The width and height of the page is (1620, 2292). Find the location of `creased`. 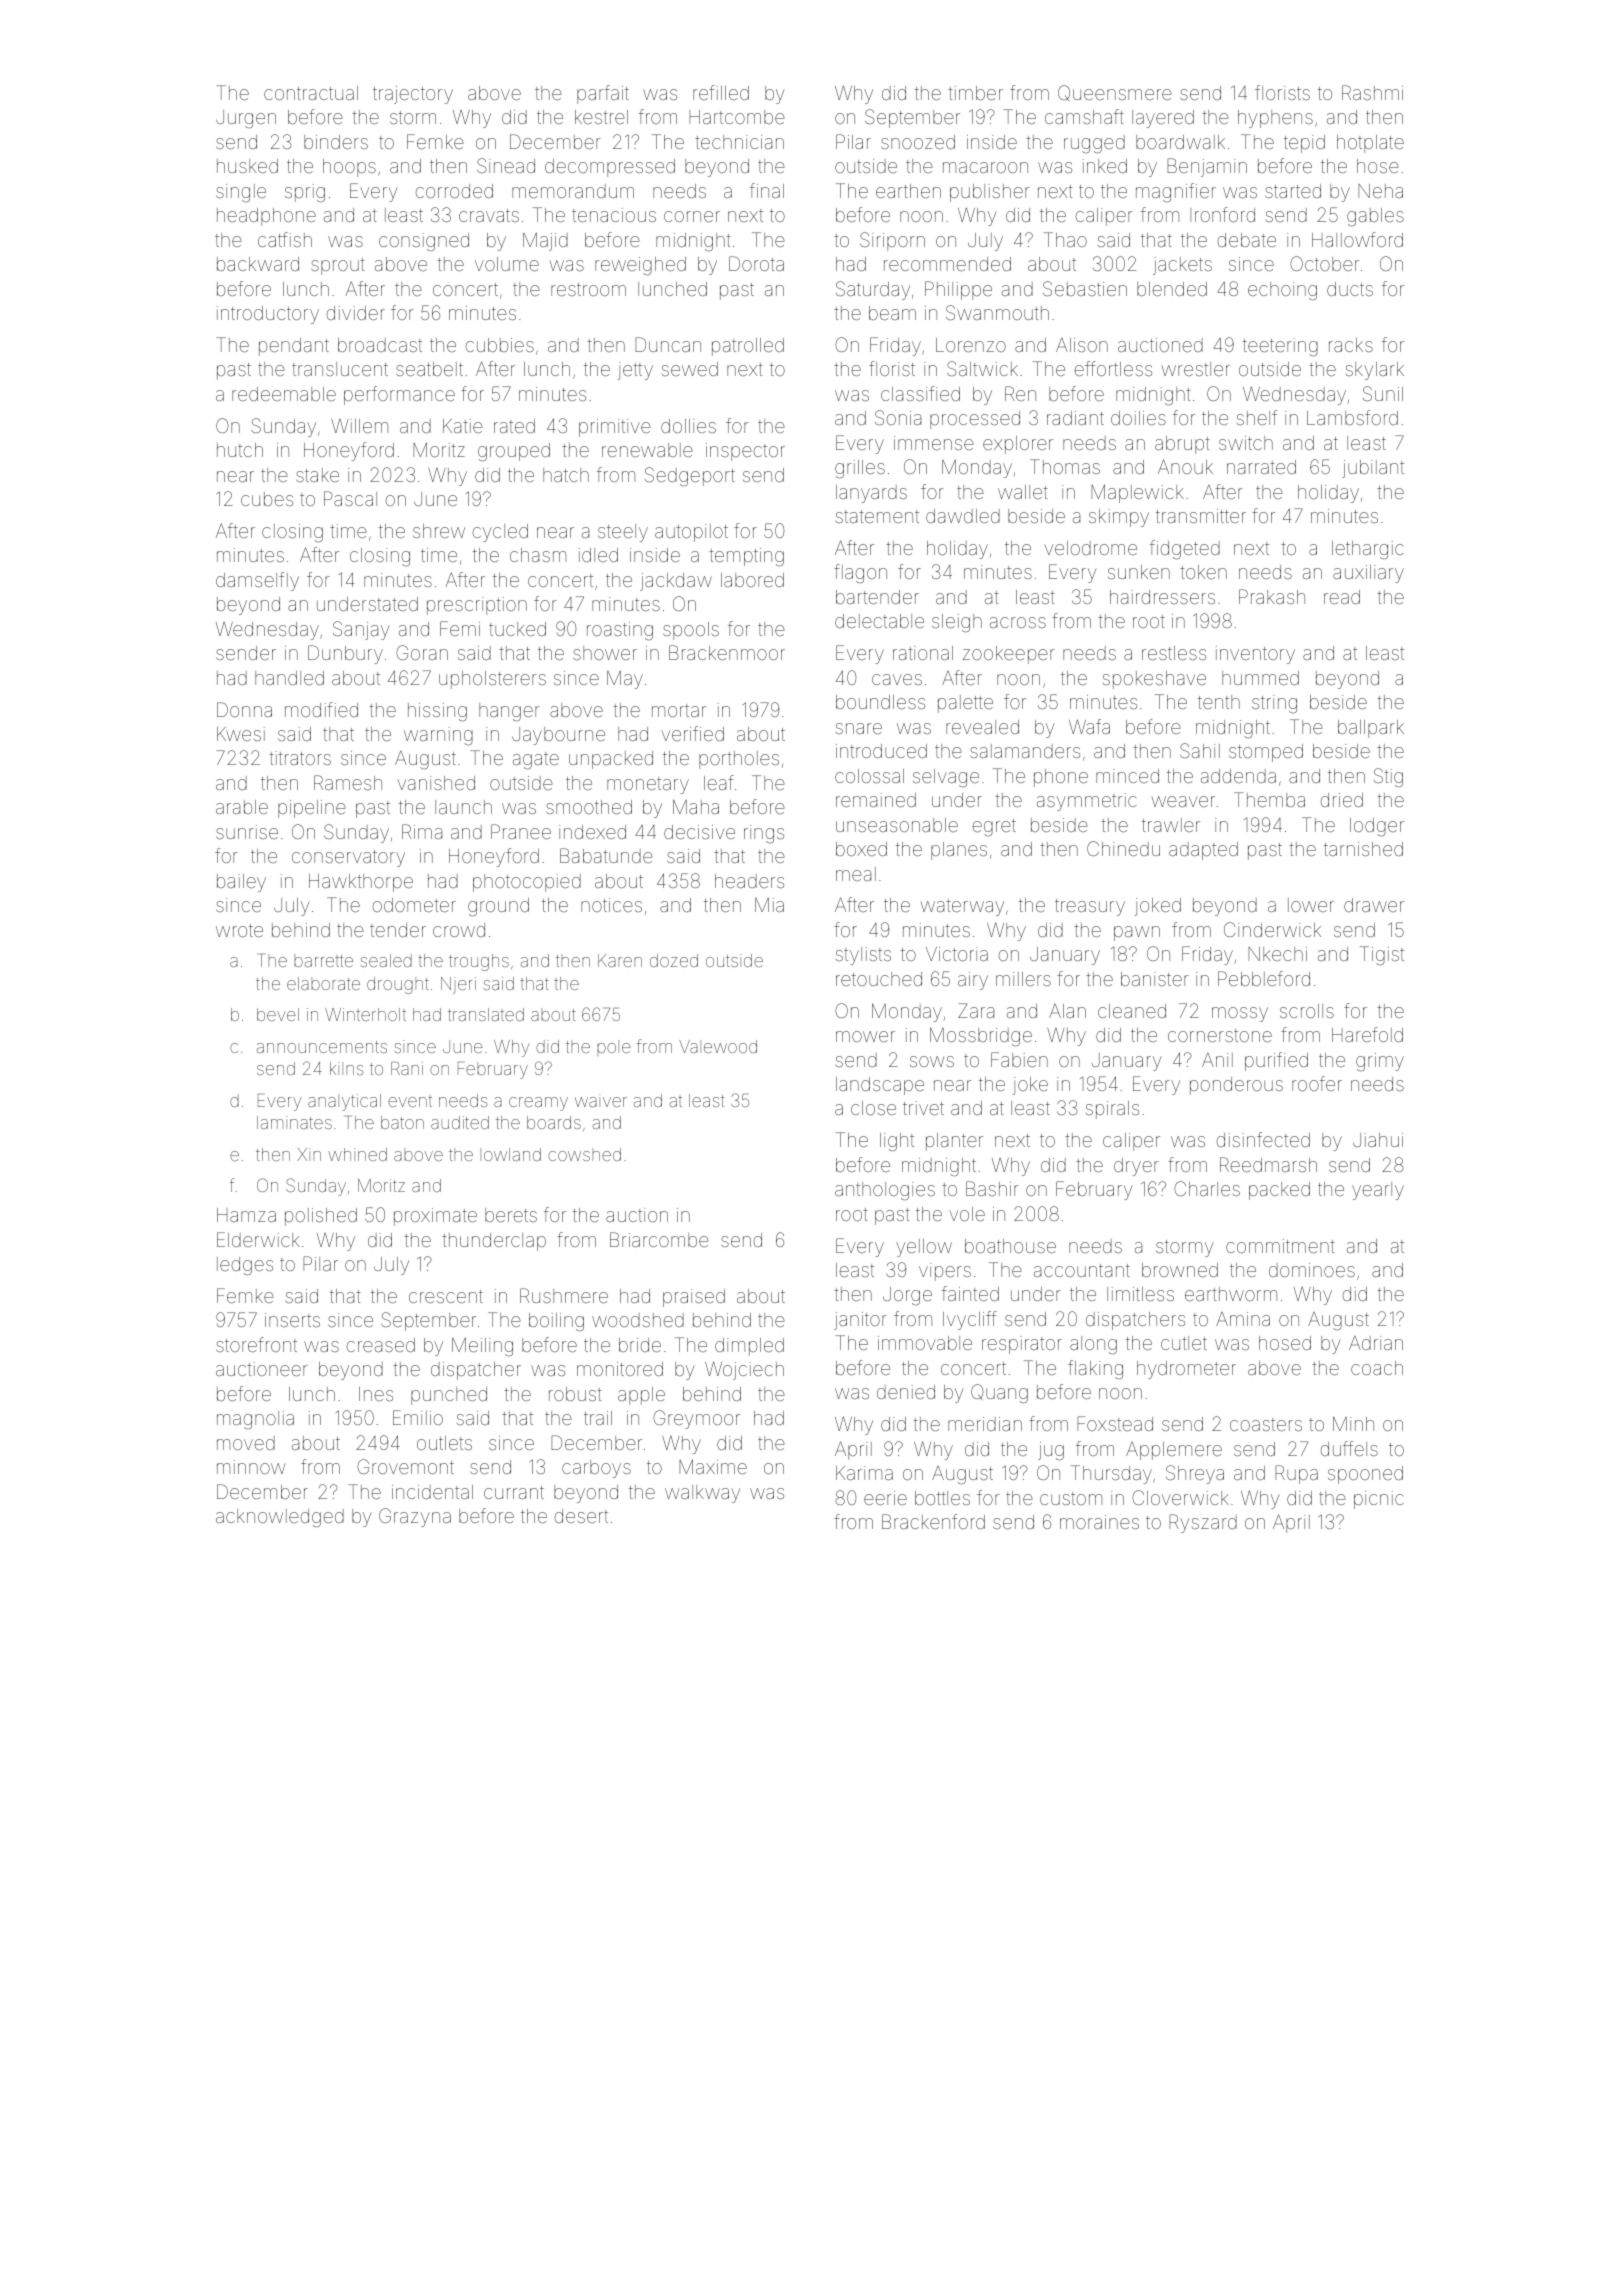

creased is located at coordinates (381, 1345).
